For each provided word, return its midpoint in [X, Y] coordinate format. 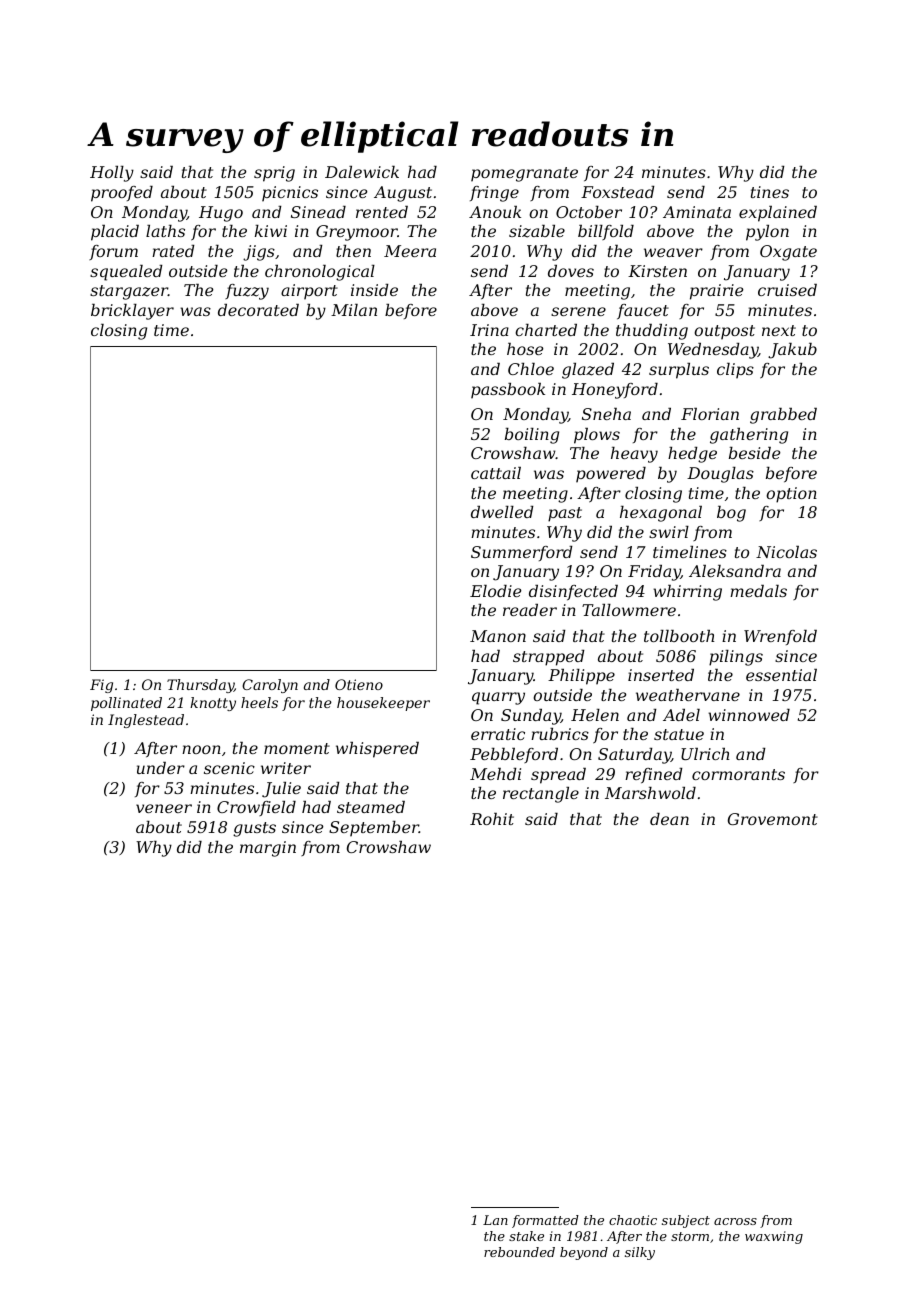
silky [640, 1253]
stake [526, 1236]
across [735, 1221]
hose [525, 349]
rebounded [519, 1252]
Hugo [221, 214]
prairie [716, 292]
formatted [545, 1221]
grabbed [783, 416]
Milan [354, 310]
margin [268, 849]
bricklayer [132, 312]
